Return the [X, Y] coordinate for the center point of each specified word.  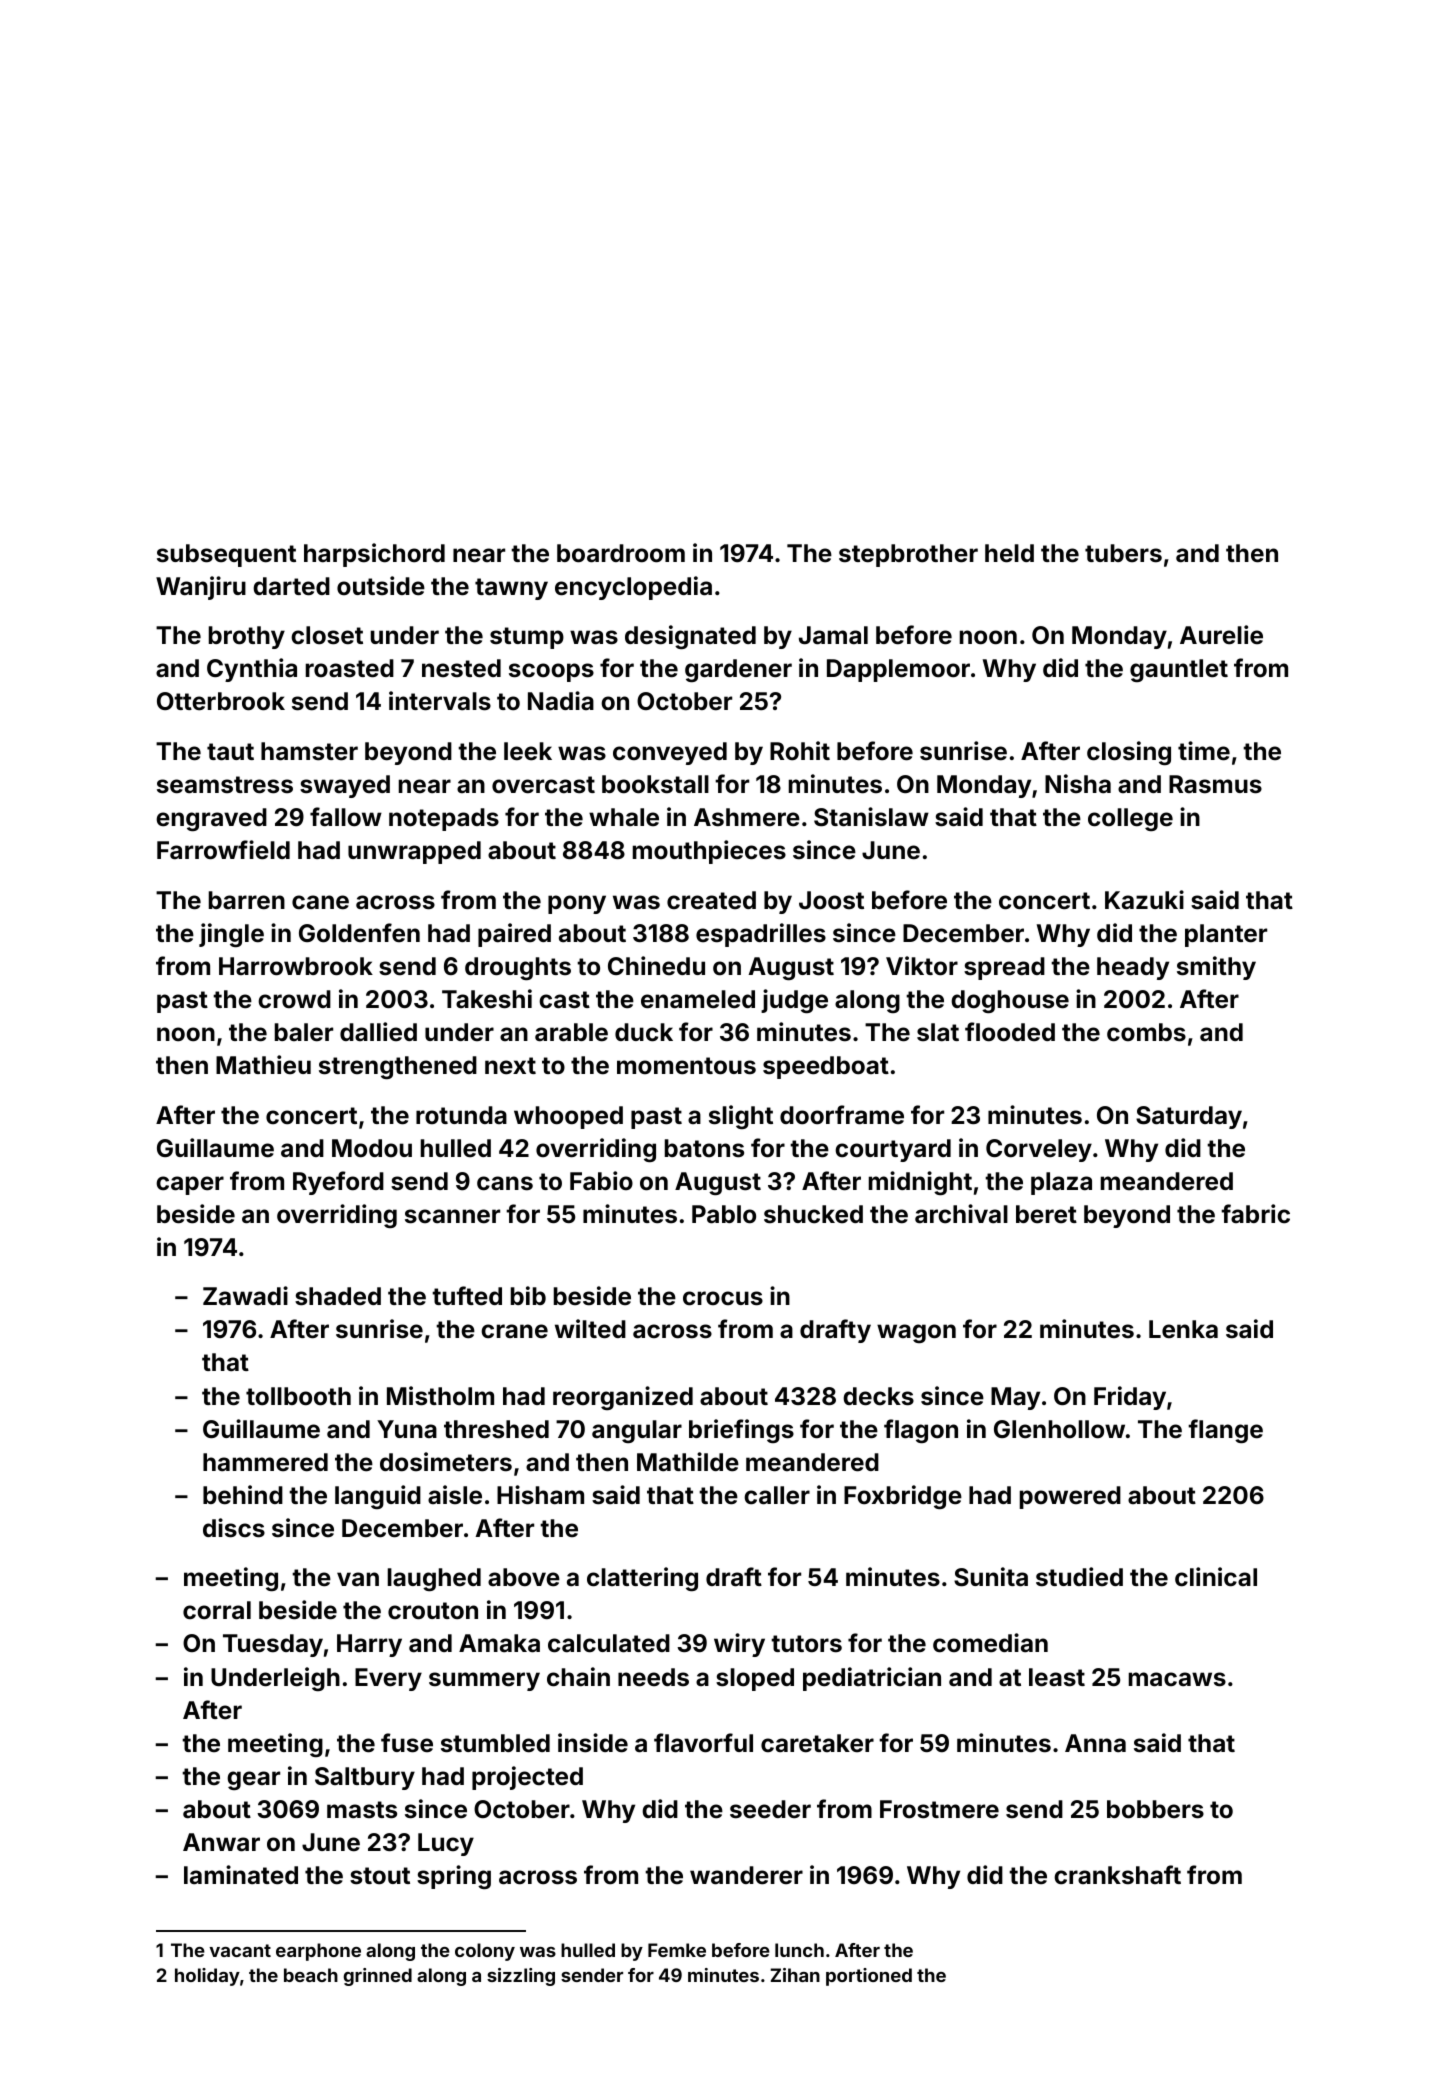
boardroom [621, 553]
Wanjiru [201, 588]
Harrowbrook [296, 966]
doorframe [842, 1115]
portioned [869, 1977]
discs [234, 1528]
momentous [686, 1066]
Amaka [499, 1643]
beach [311, 1975]
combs [1146, 1032]
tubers [1123, 553]
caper [190, 1185]
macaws [1177, 1679]
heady [1133, 968]
